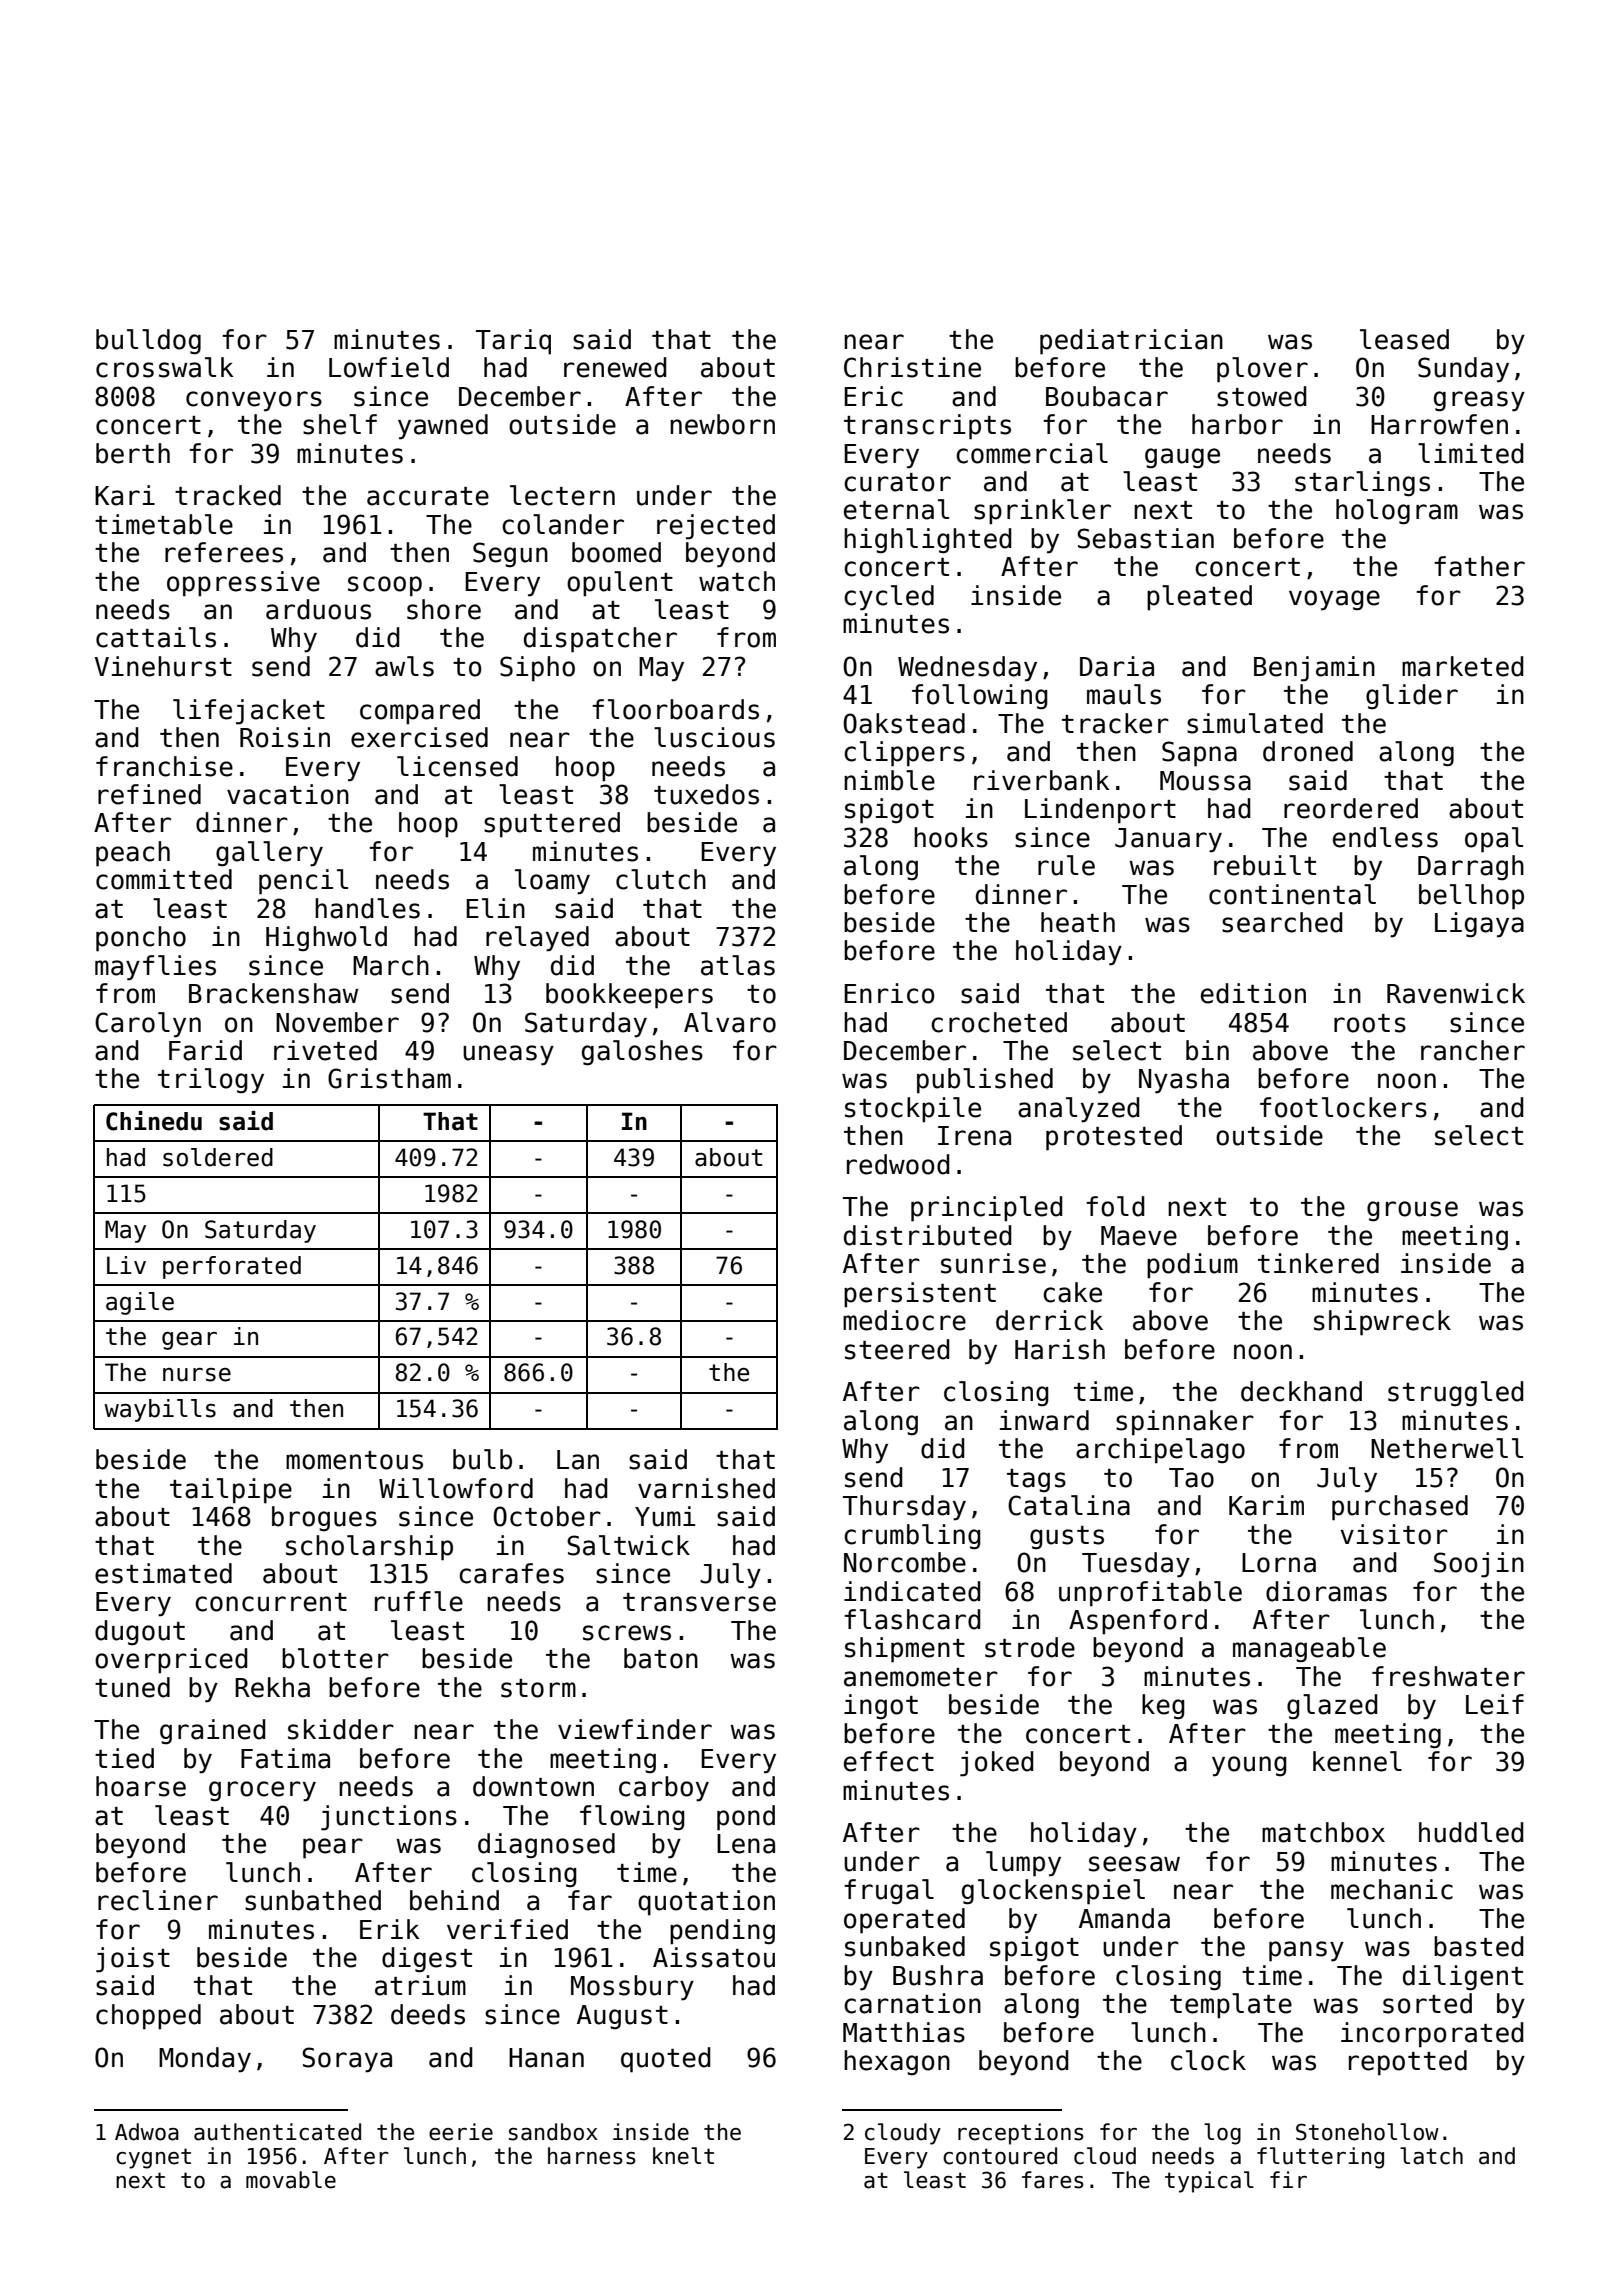  I want to click on crosswalk, so click(165, 367).
